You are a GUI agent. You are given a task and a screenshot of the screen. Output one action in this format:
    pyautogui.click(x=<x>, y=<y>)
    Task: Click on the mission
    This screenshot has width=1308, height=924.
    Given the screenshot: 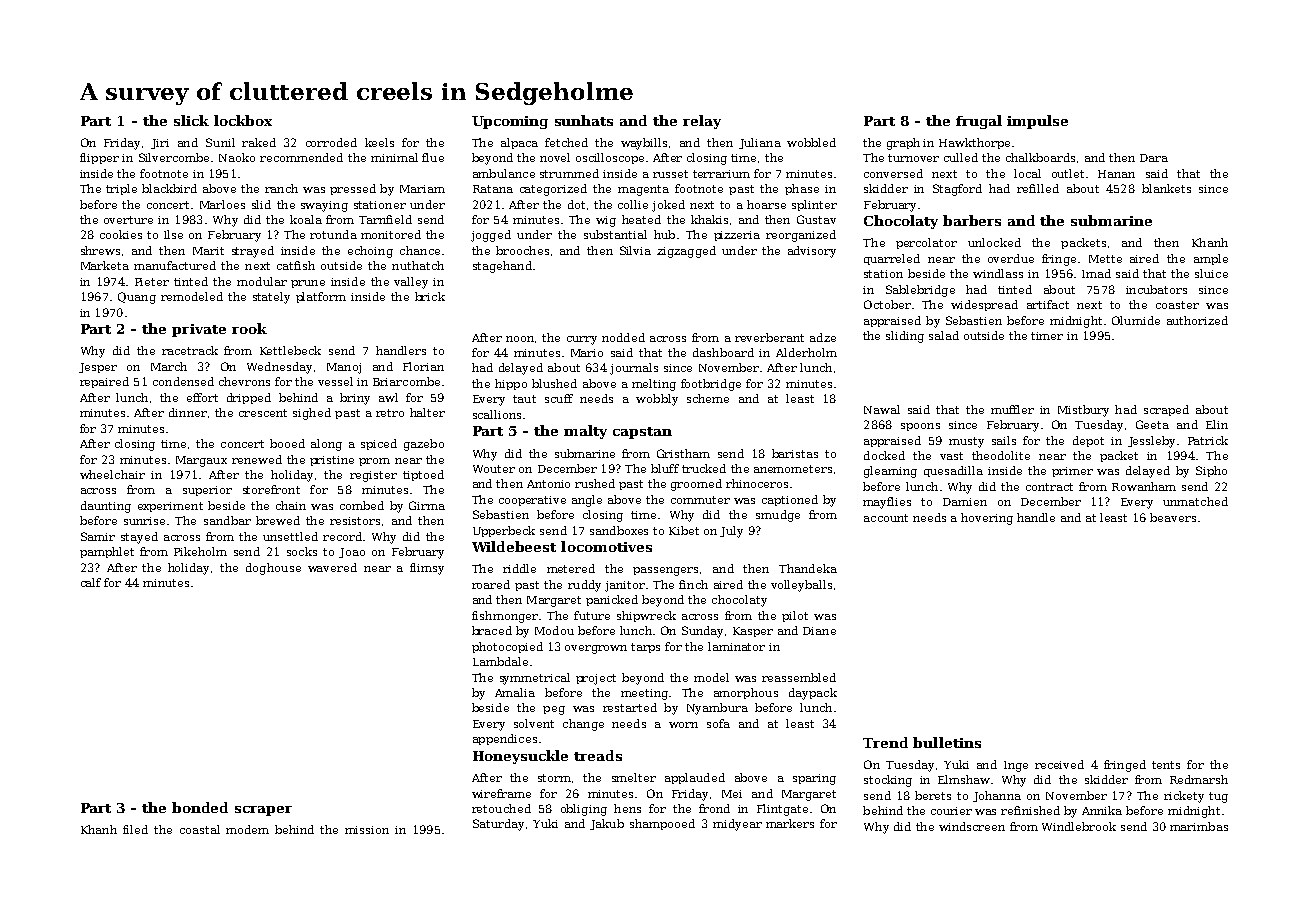 What is the action you would take?
    pyautogui.click(x=367, y=830)
